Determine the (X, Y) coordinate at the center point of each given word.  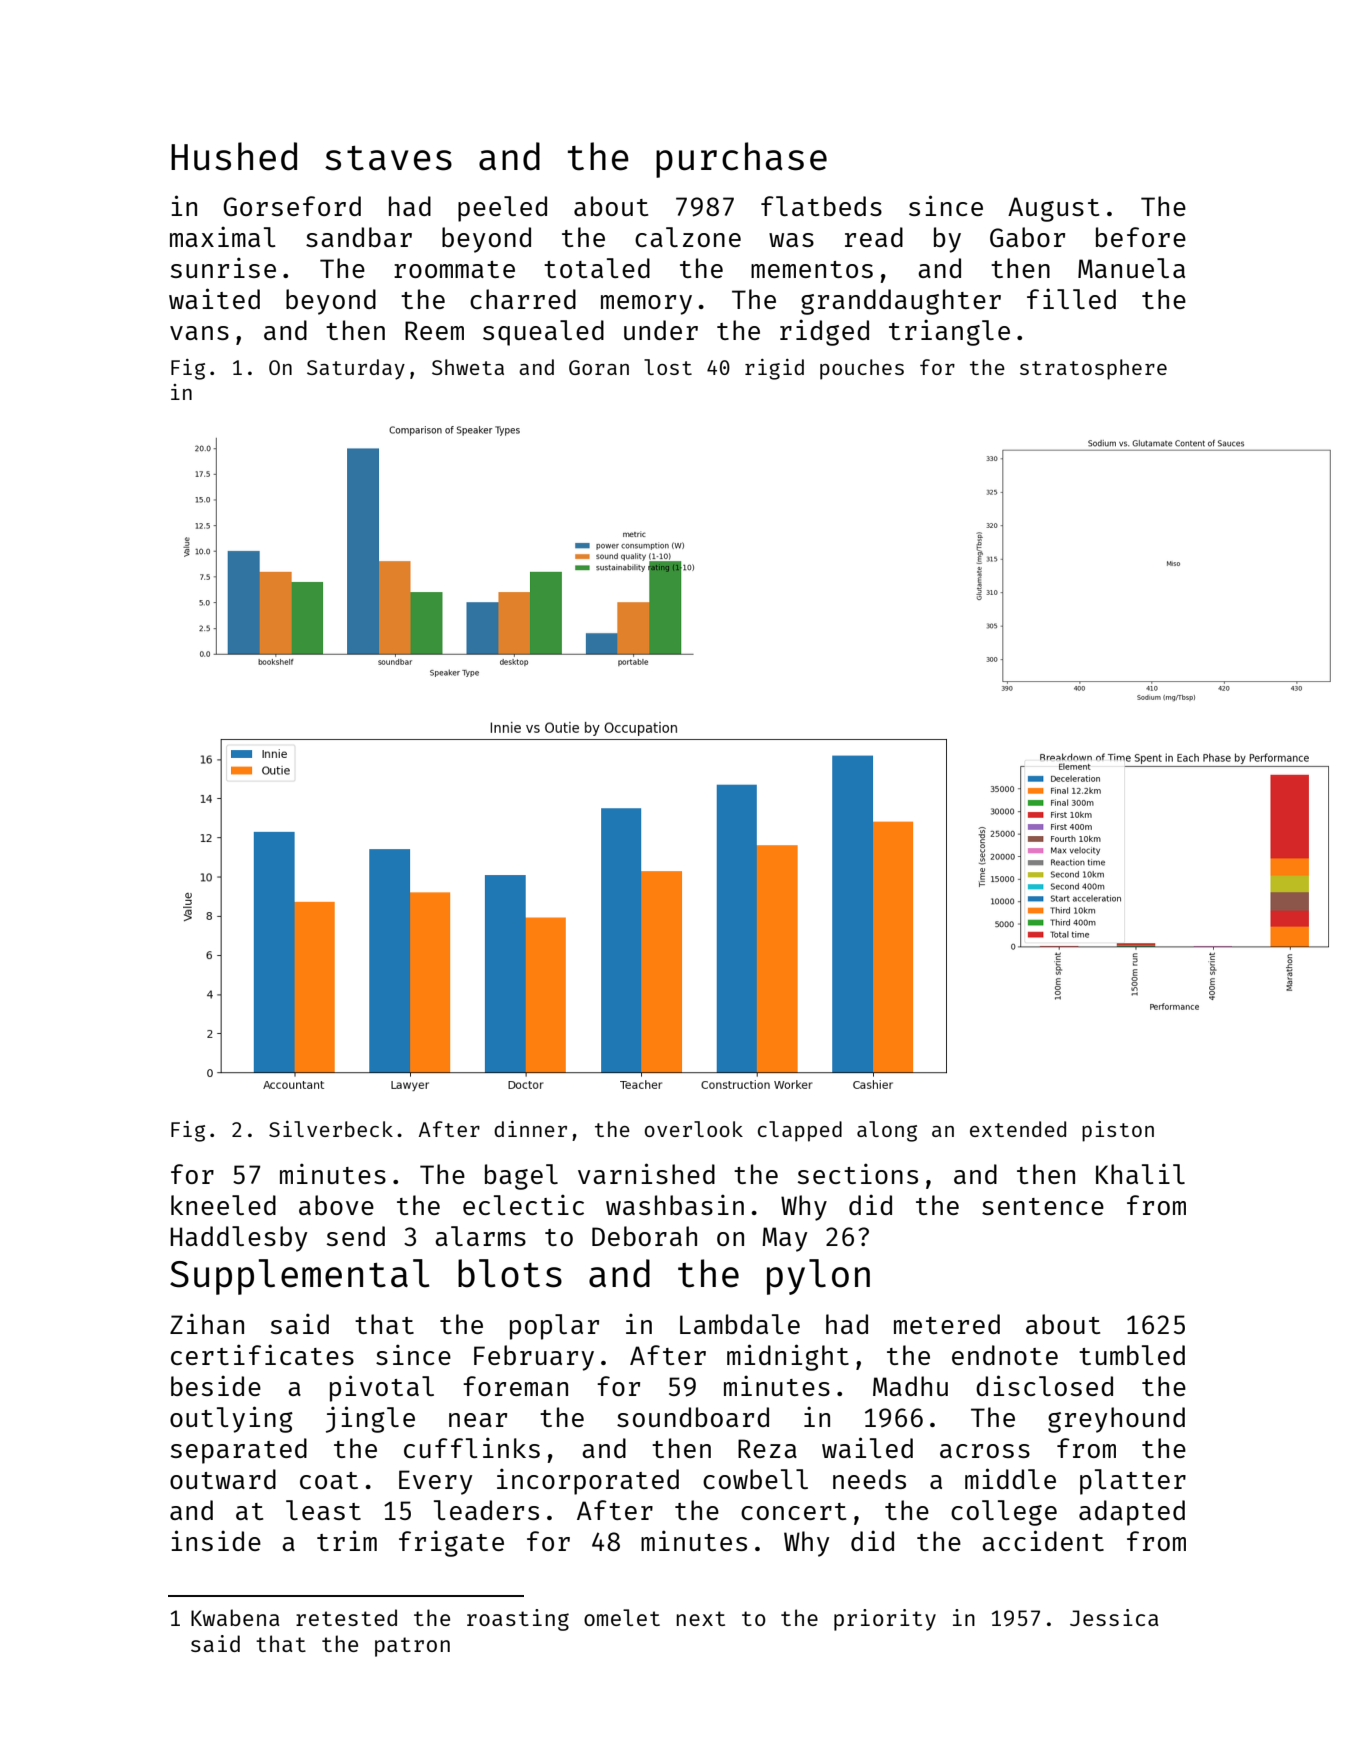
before (1141, 237)
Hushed (234, 156)
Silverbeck (331, 1129)
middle (1010, 1478)
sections (858, 1173)
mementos (812, 269)
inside (216, 1540)
